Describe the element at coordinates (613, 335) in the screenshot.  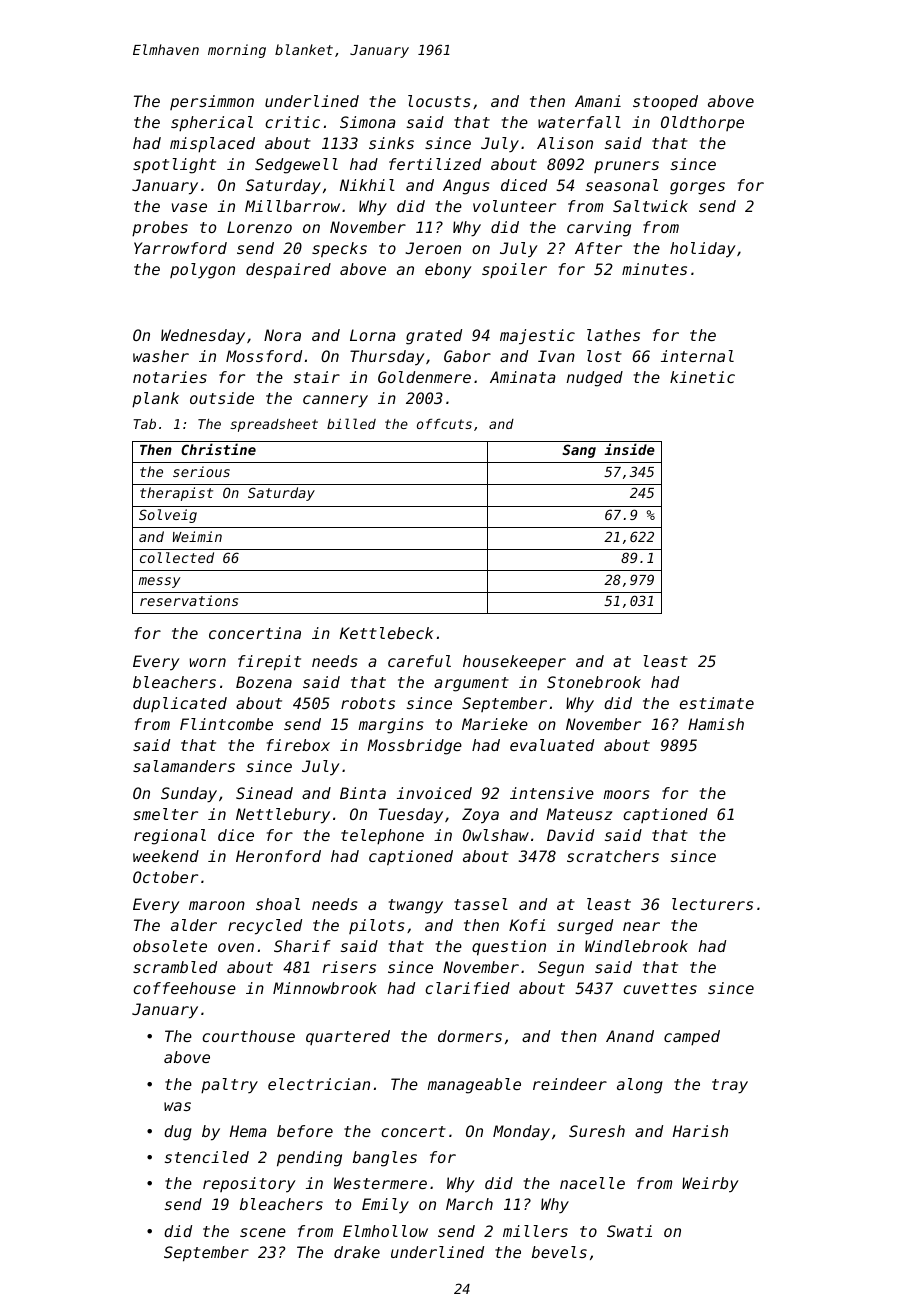
I see `lathes` at that location.
